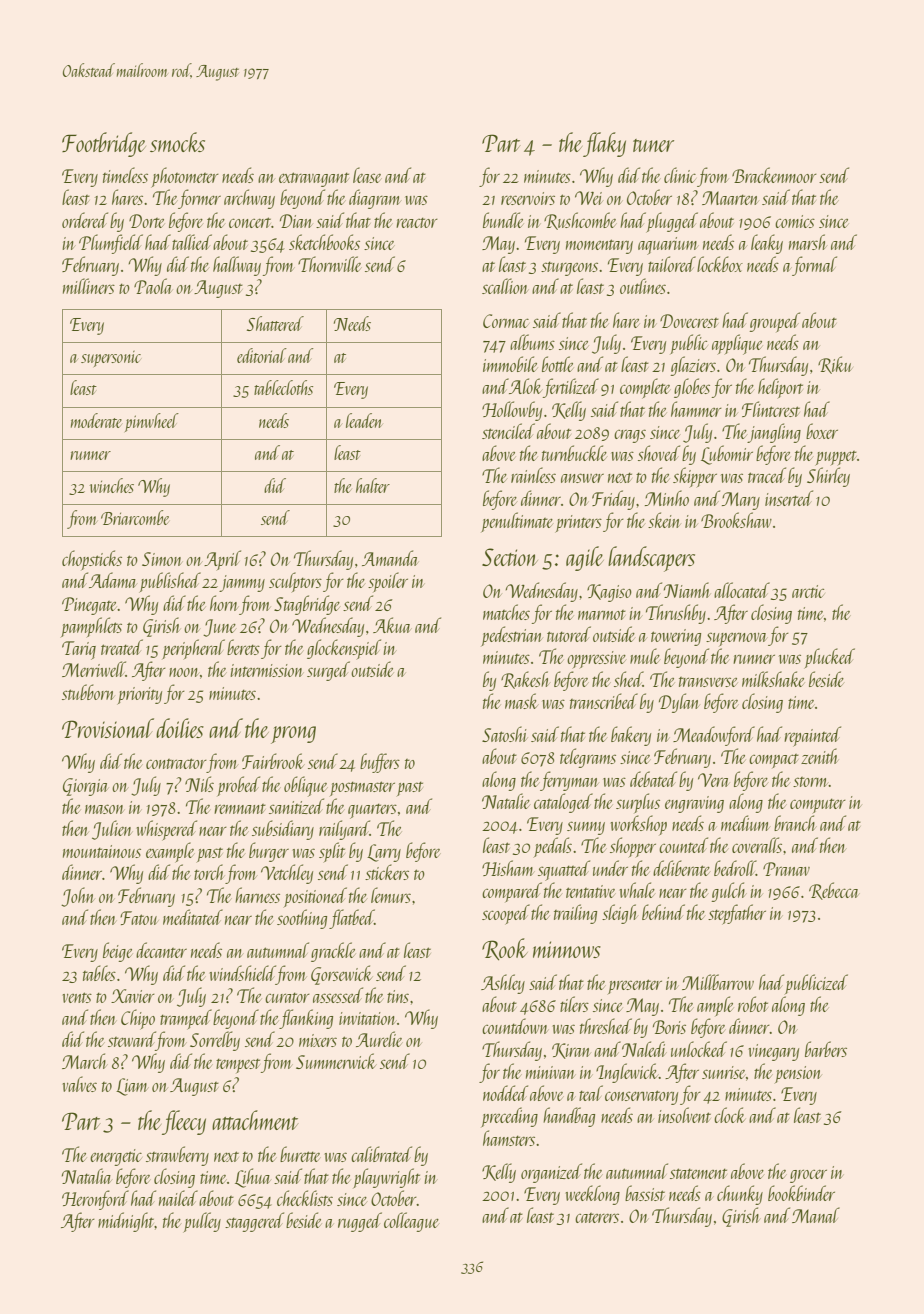 This page has width=924, height=1314. Describe the element at coordinates (89, 286) in the page. I see `milliners` at that location.
